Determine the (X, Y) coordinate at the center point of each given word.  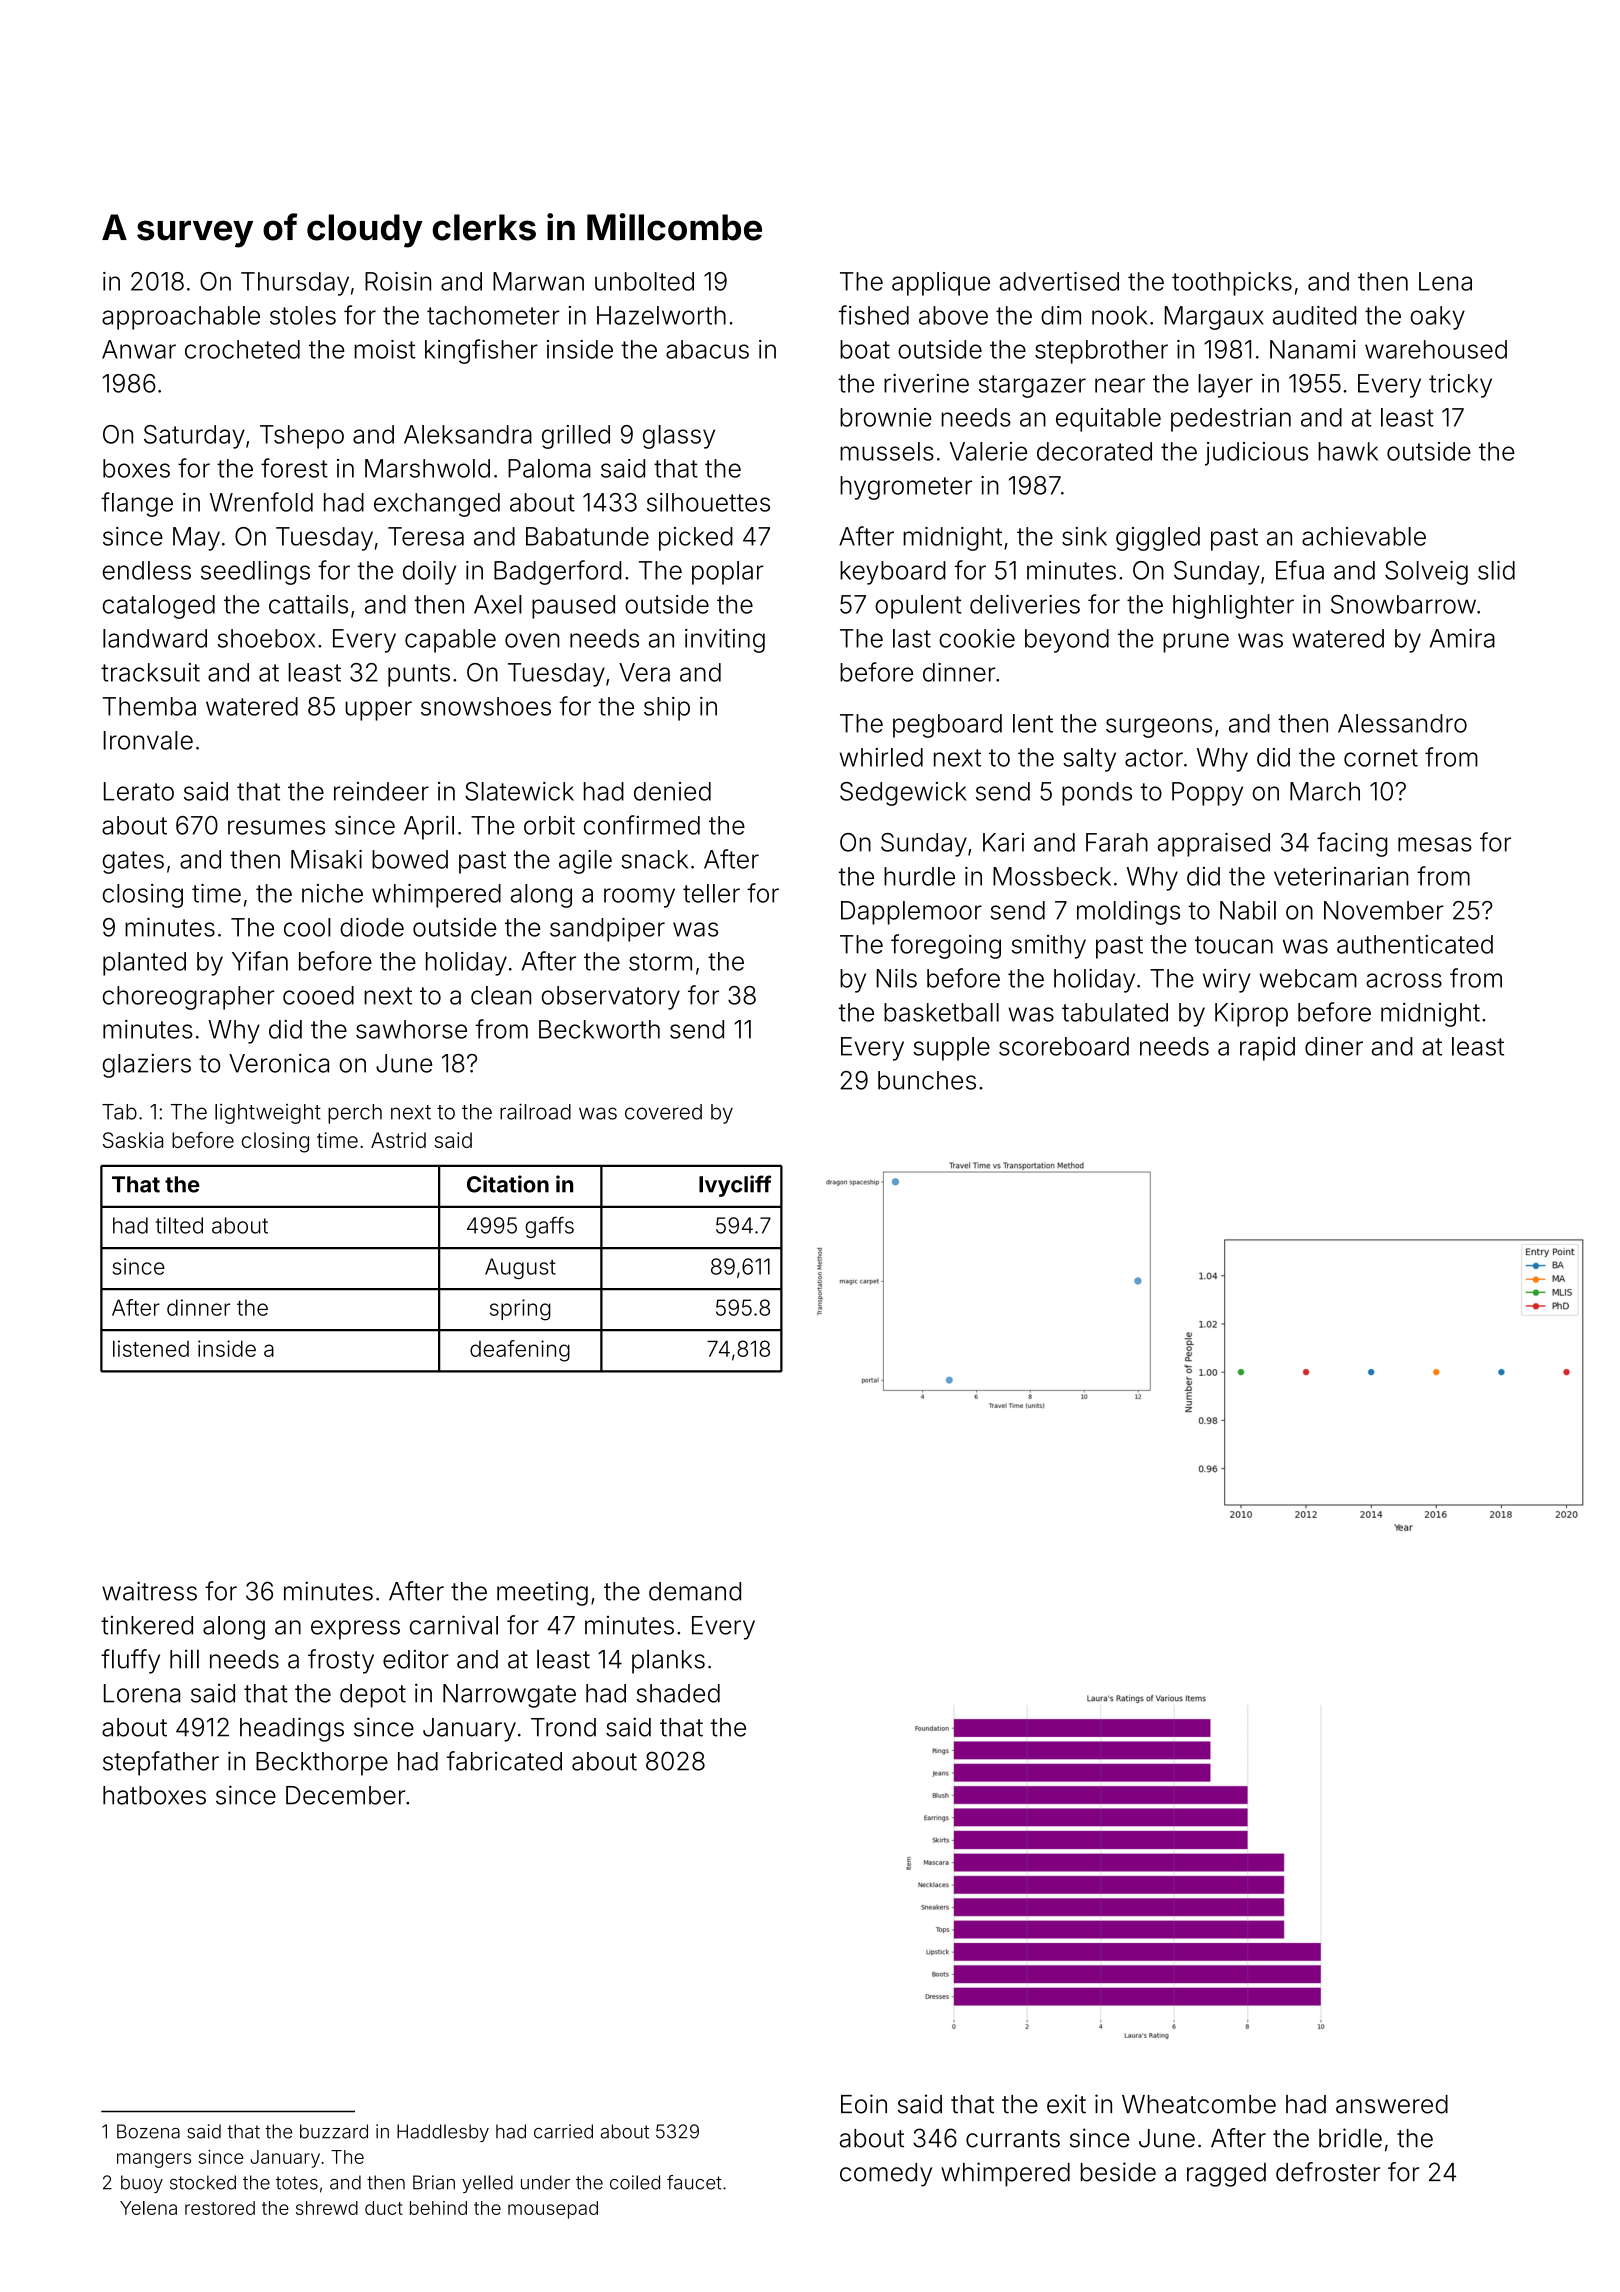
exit (1066, 2104)
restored (220, 2208)
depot (373, 1696)
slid (1496, 570)
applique (941, 284)
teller (711, 893)
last (912, 638)
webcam (1308, 978)
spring (520, 1310)
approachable (181, 318)
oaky (1437, 318)
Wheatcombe (1199, 2104)
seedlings (255, 573)
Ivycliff (735, 1186)
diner (1334, 1046)
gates (133, 862)
